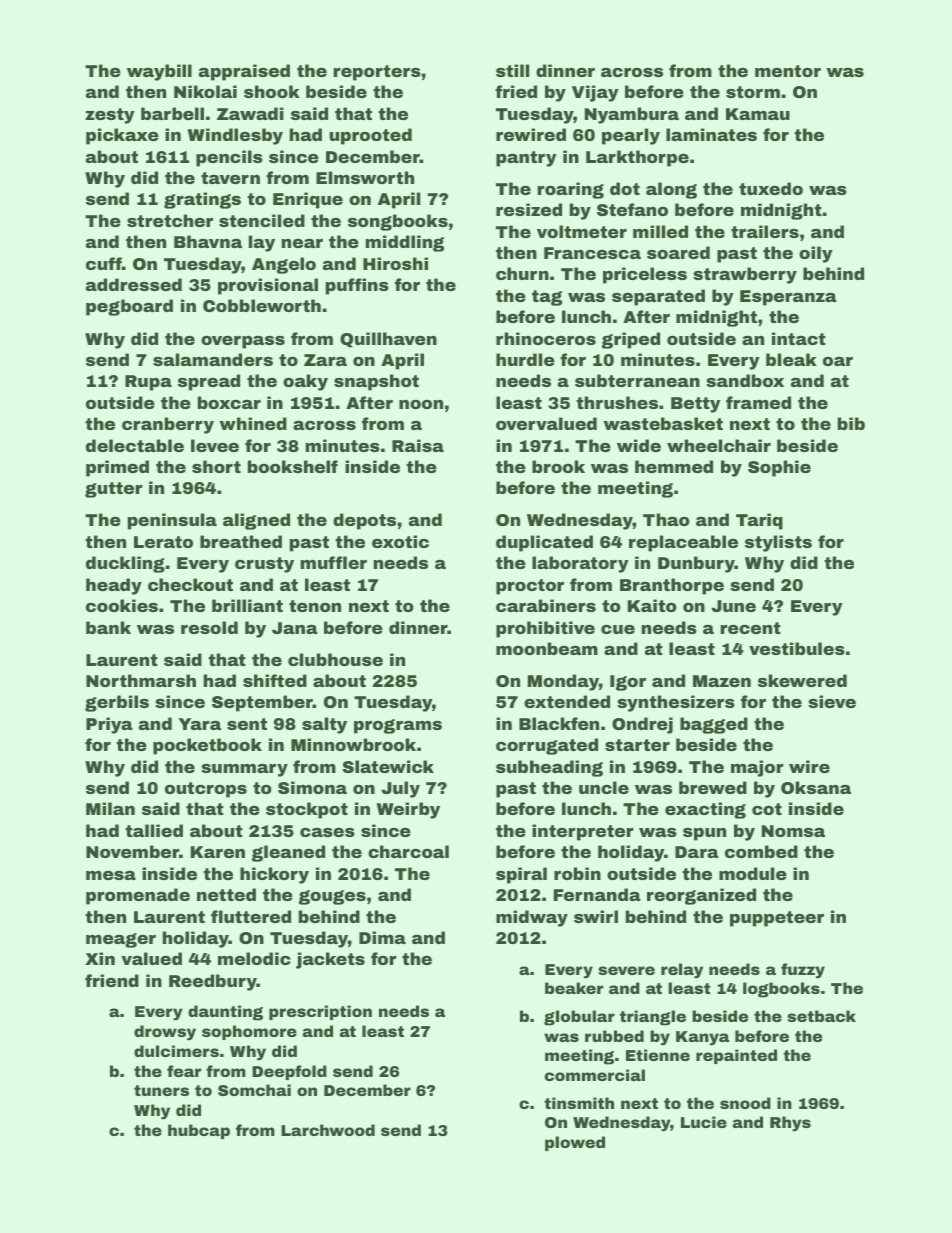 This image has width=952, height=1233. Describe the element at coordinates (110, 808) in the image. I see `Milan` at that location.
